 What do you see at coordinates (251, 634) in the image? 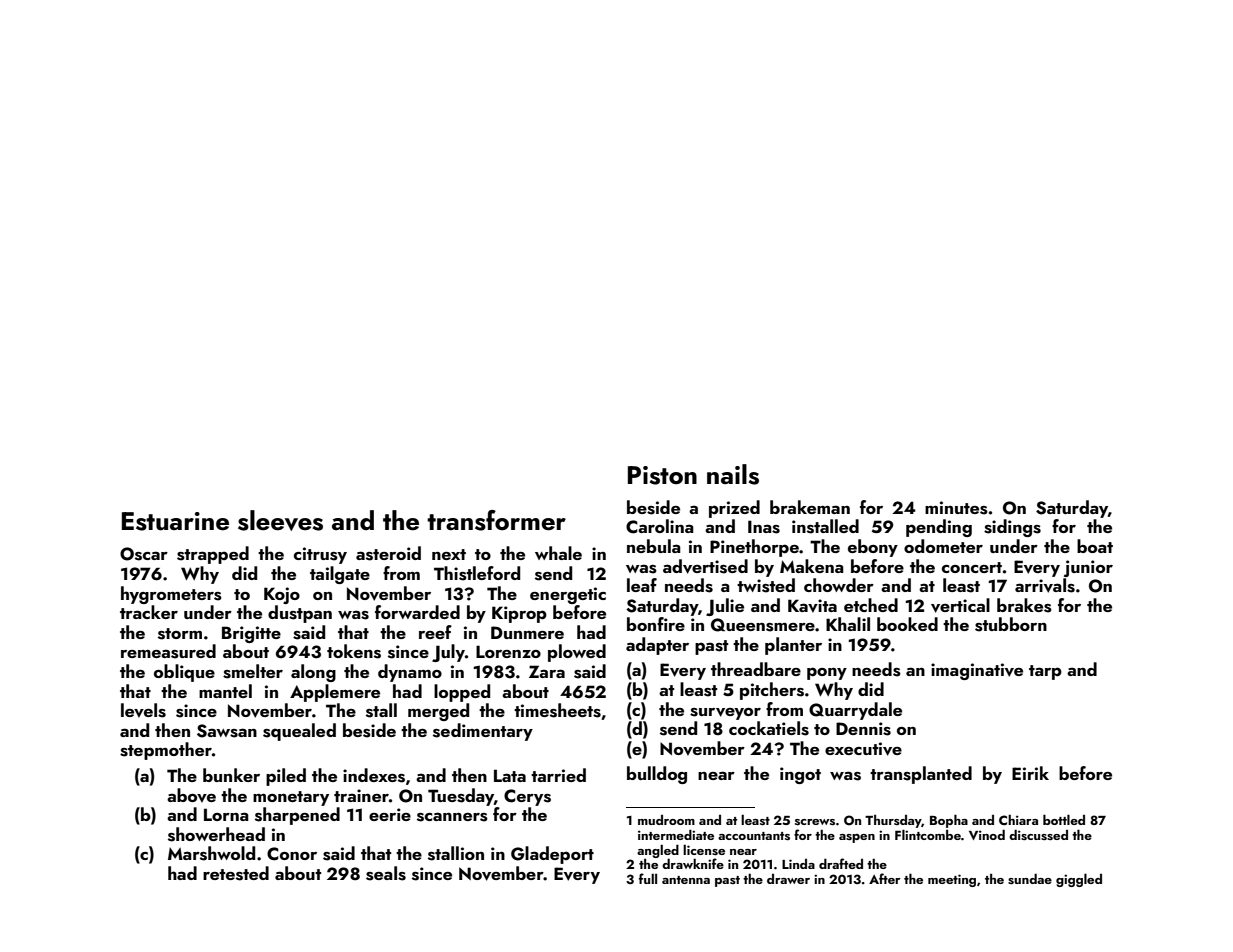
I see `Brigitte` at bounding box center [251, 634].
